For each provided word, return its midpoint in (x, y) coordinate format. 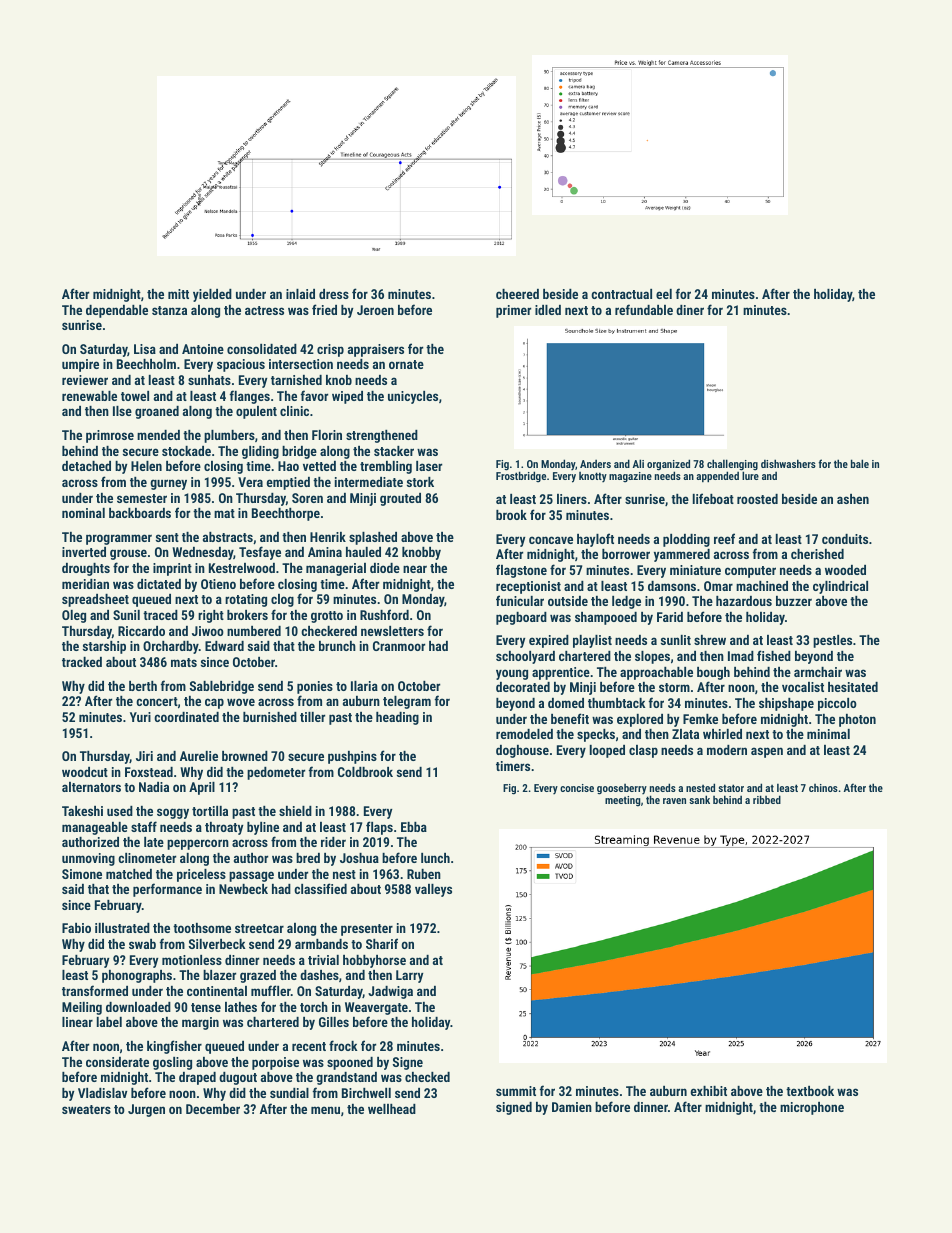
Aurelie (199, 756)
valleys (433, 890)
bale (860, 463)
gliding (260, 452)
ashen (853, 499)
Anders (595, 463)
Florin (327, 435)
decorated (523, 687)
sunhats (209, 380)
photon (857, 720)
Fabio (76, 928)
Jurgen (146, 1110)
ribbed (767, 799)
